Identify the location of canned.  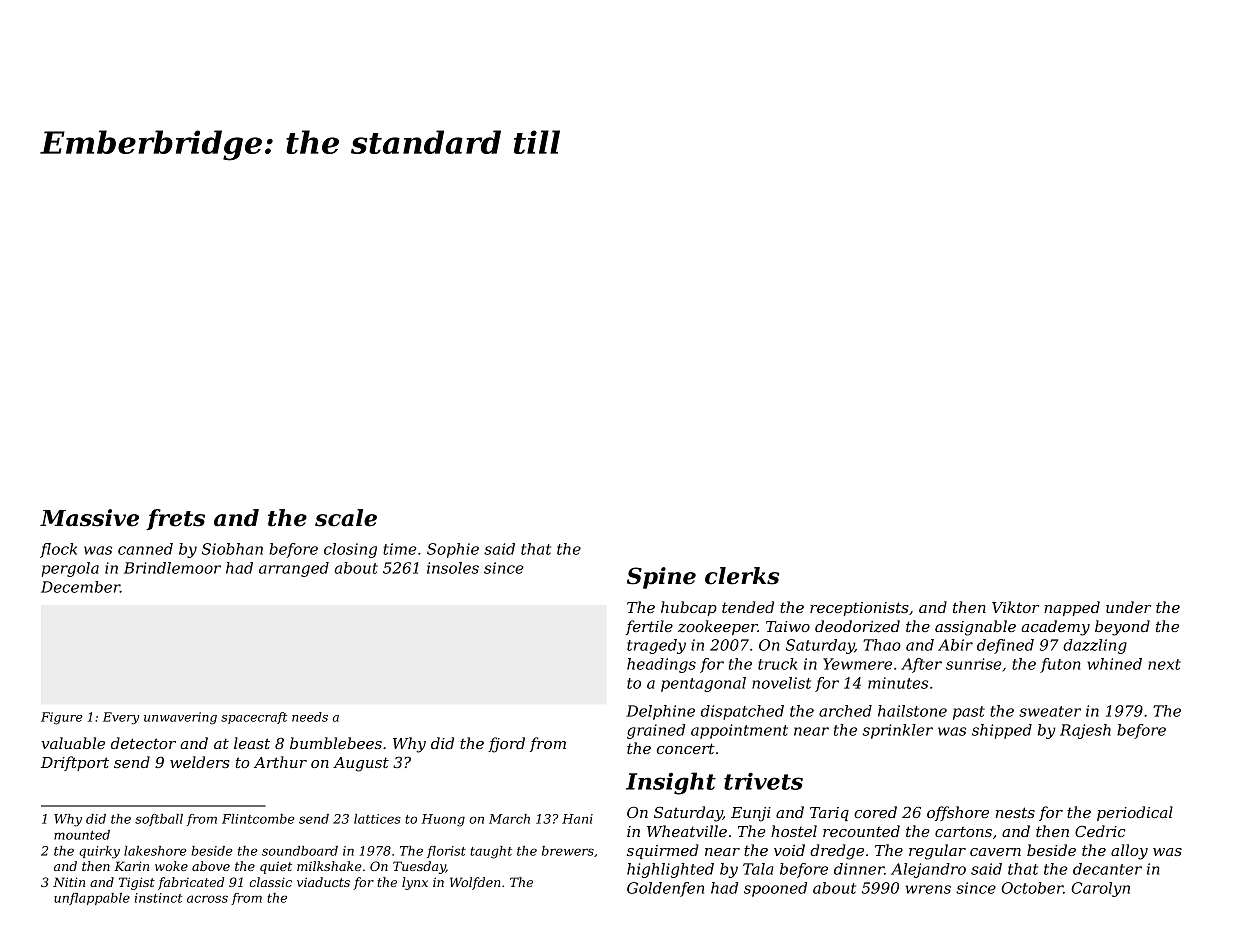
(145, 549).
